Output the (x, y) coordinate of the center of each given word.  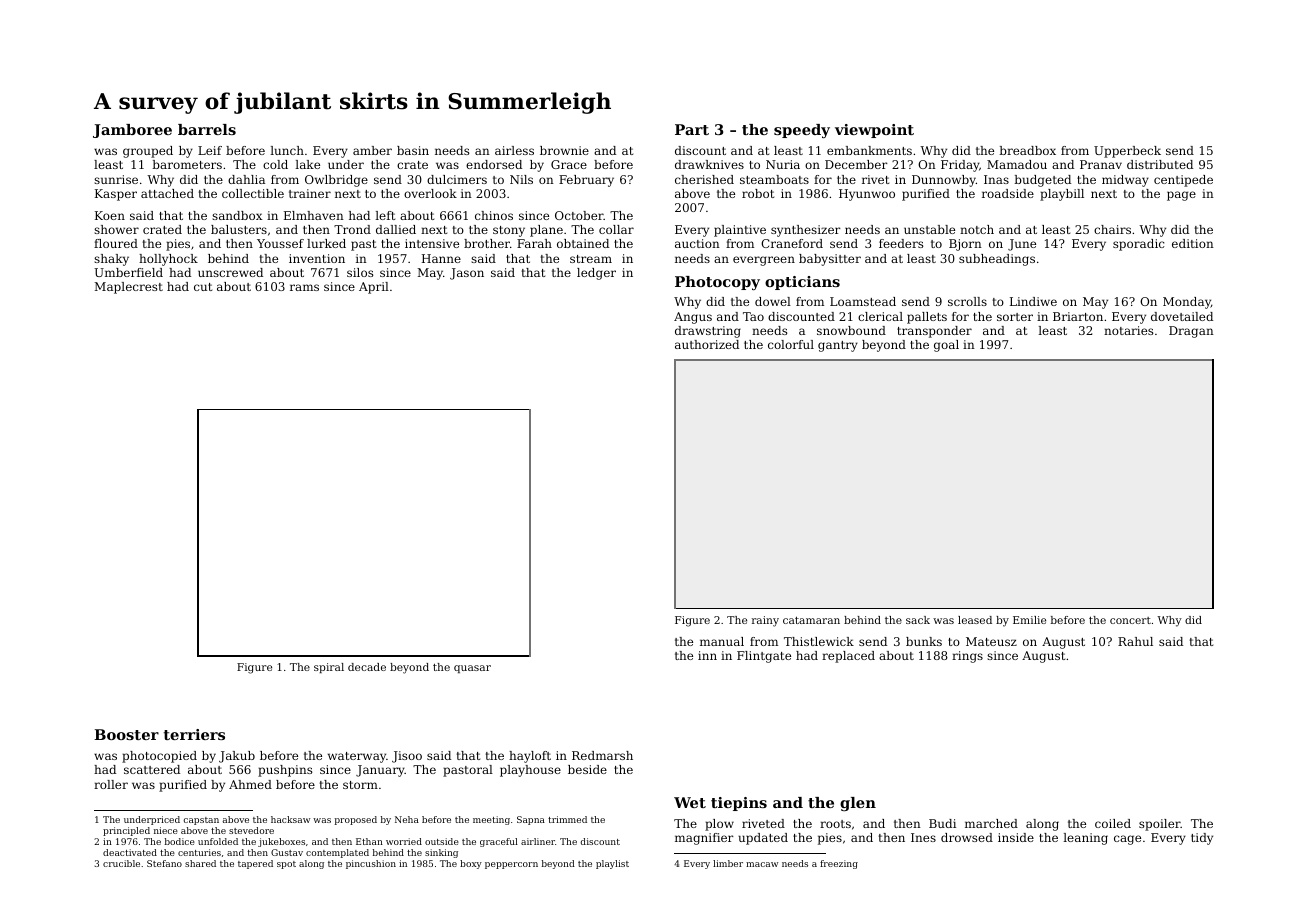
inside (1016, 837)
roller (111, 784)
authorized (707, 344)
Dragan (1191, 332)
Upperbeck (1127, 152)
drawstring (708, 332)
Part (692, 129)
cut (203, 287)
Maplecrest (128, 288)
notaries (1128, 330)
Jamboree (132, 131)
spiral (329, 668)
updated (763, 839)
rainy (765, 621)
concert (1130, 620)
